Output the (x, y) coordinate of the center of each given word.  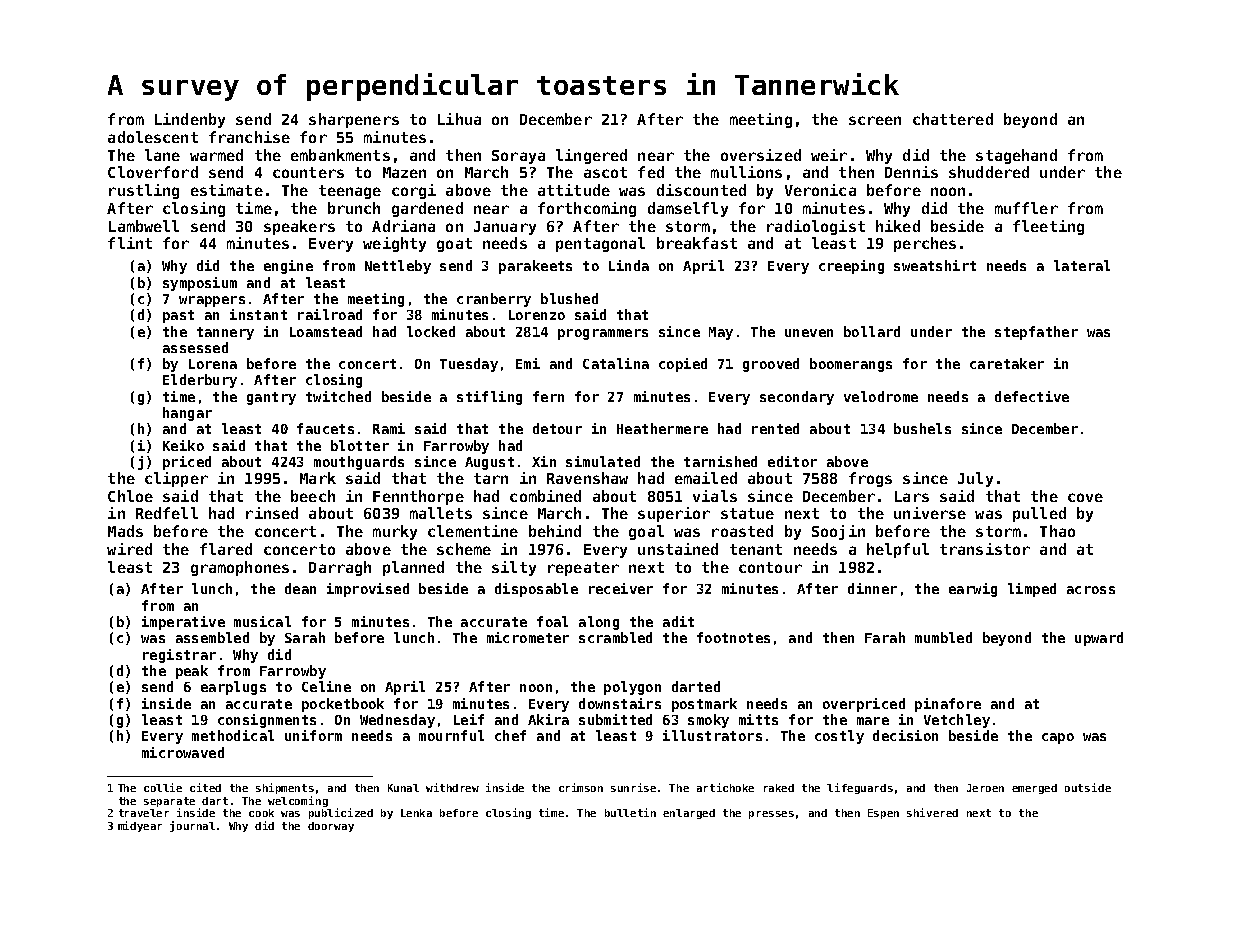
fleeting (1048, 227)
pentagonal (600, 244)
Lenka (416, 813)
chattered (953, 119)
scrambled (615, 637)
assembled (212, 637)
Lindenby (190, 120)
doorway (331, 827)
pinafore (948, 705)
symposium (200, 284)
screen (875, 120)
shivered (932, 812)
